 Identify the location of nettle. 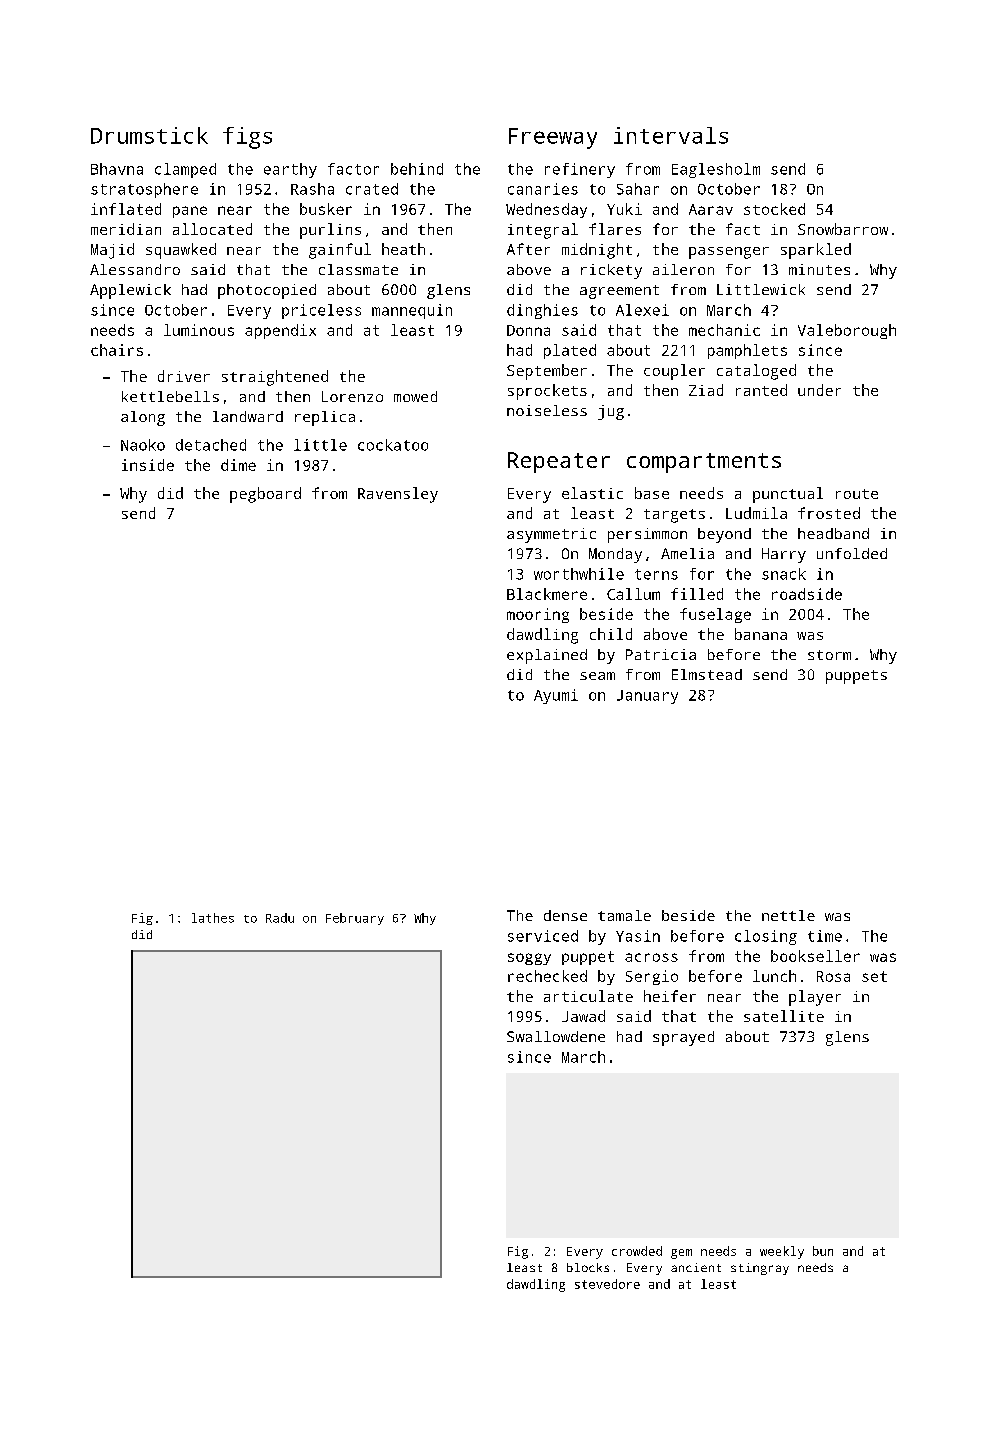
(788, 915).
